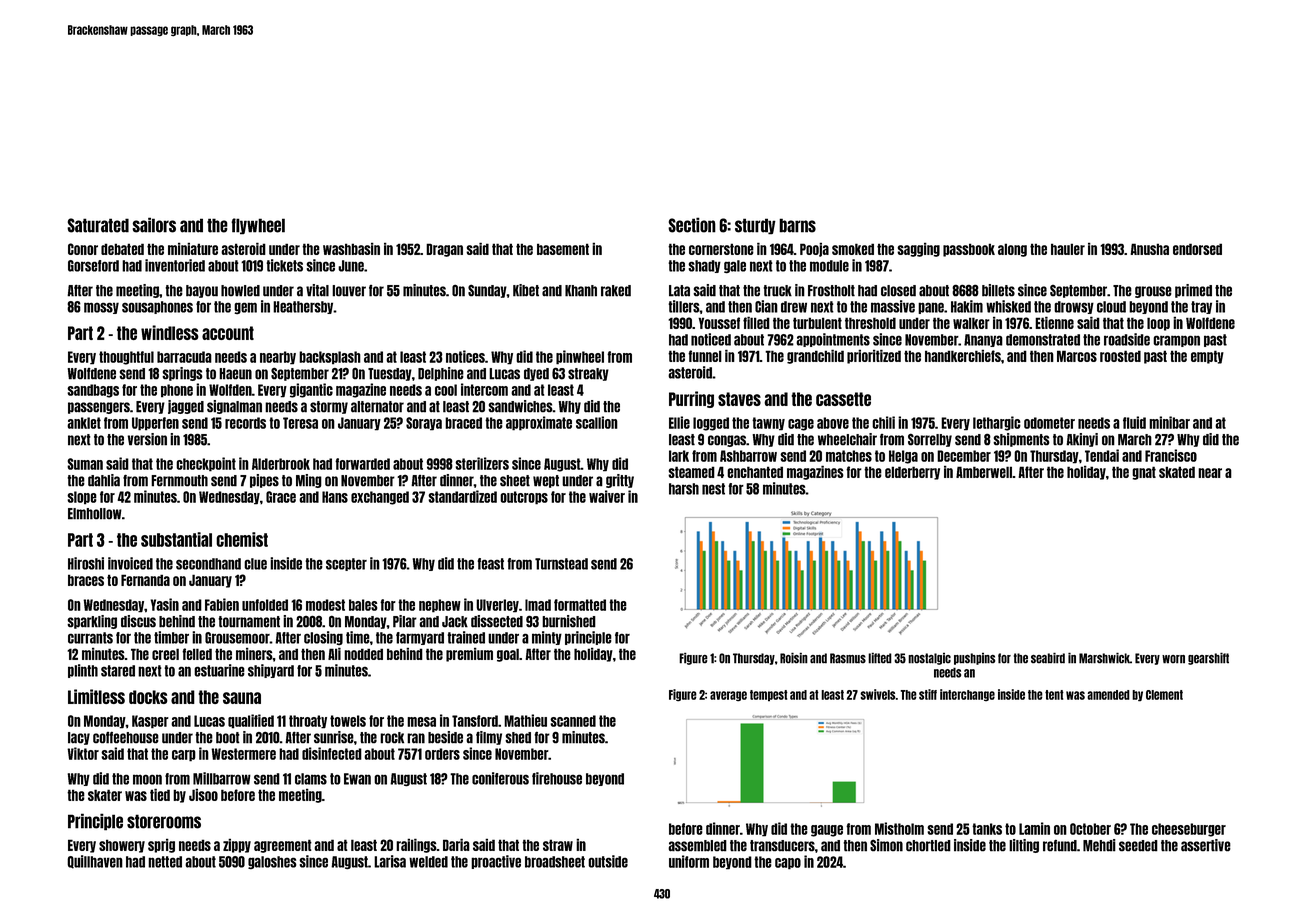  Describe the element at coordinates (147, 779) in the screenshot. I see `moon` at that location.
